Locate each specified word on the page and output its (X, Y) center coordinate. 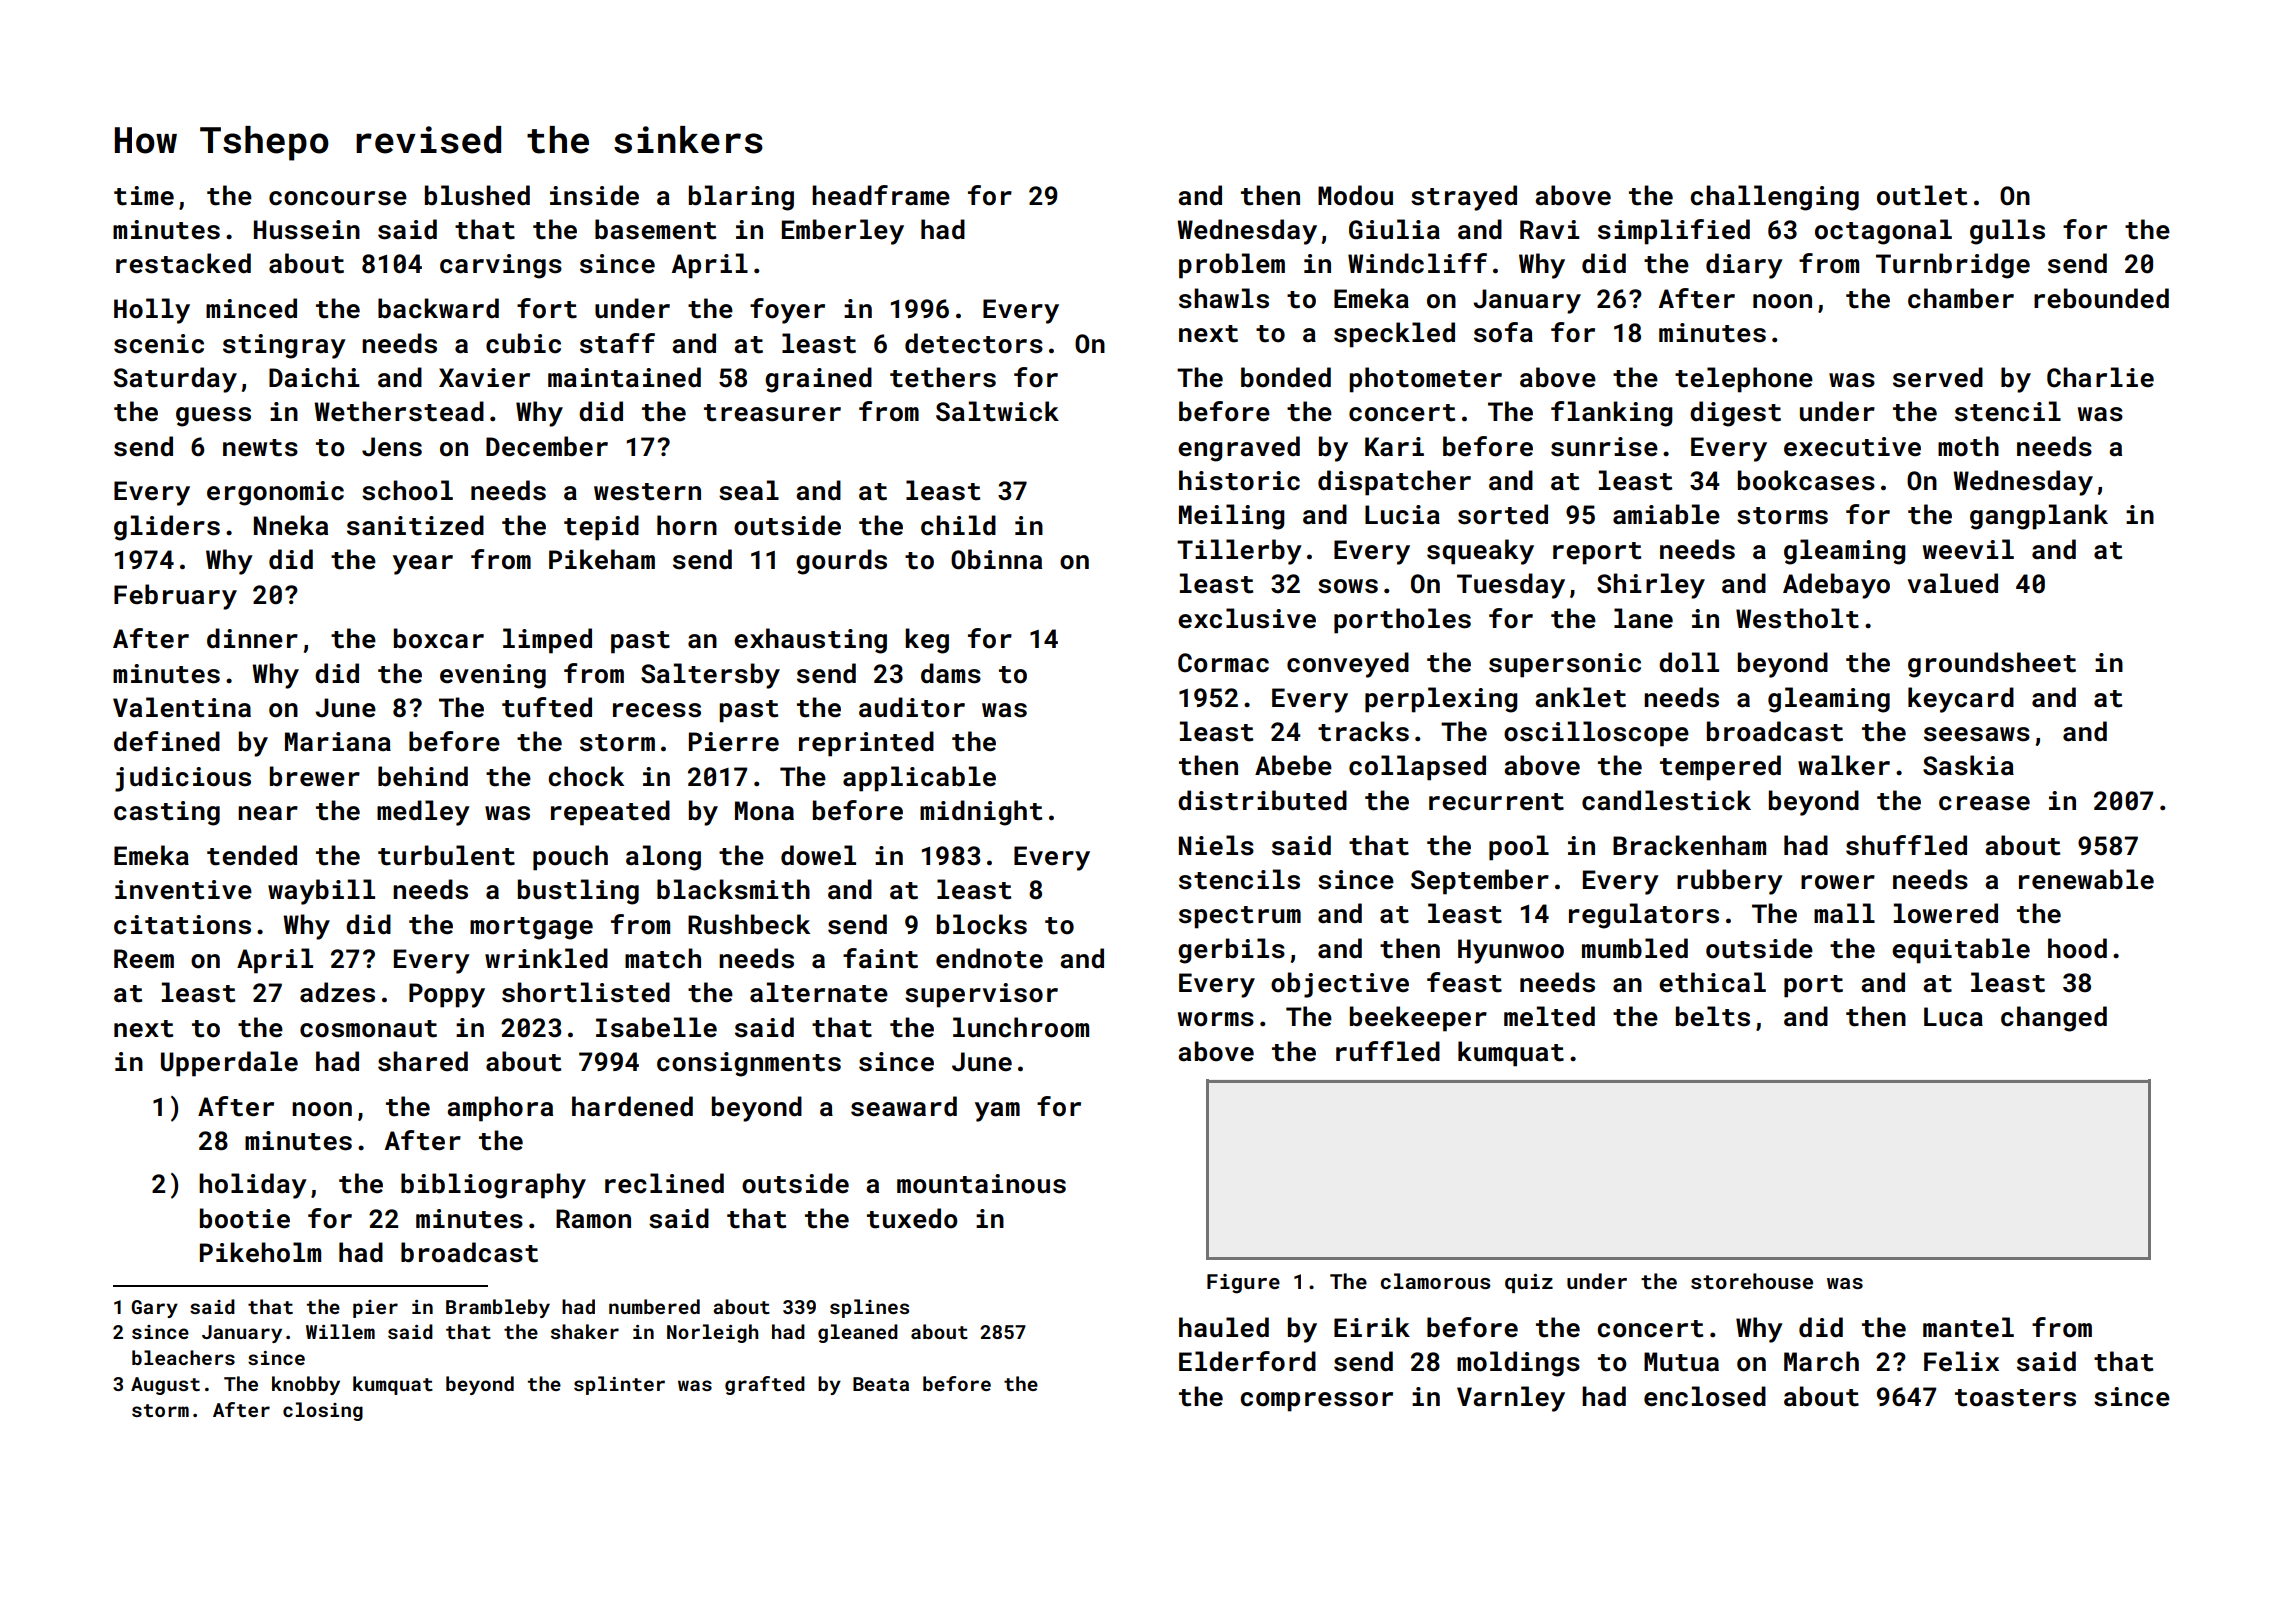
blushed (477, 195)
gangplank (2039, 517)
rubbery (1730, 882)
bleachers (183, 1357)
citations (182, 925)
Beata (881, 1384)
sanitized (415, 525)
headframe (881, 195)
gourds (841, 562)
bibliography (493, 1186)
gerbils (1231, 951)
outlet (1922, 195)
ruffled (1388, 1051)
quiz (1529, 1283)
